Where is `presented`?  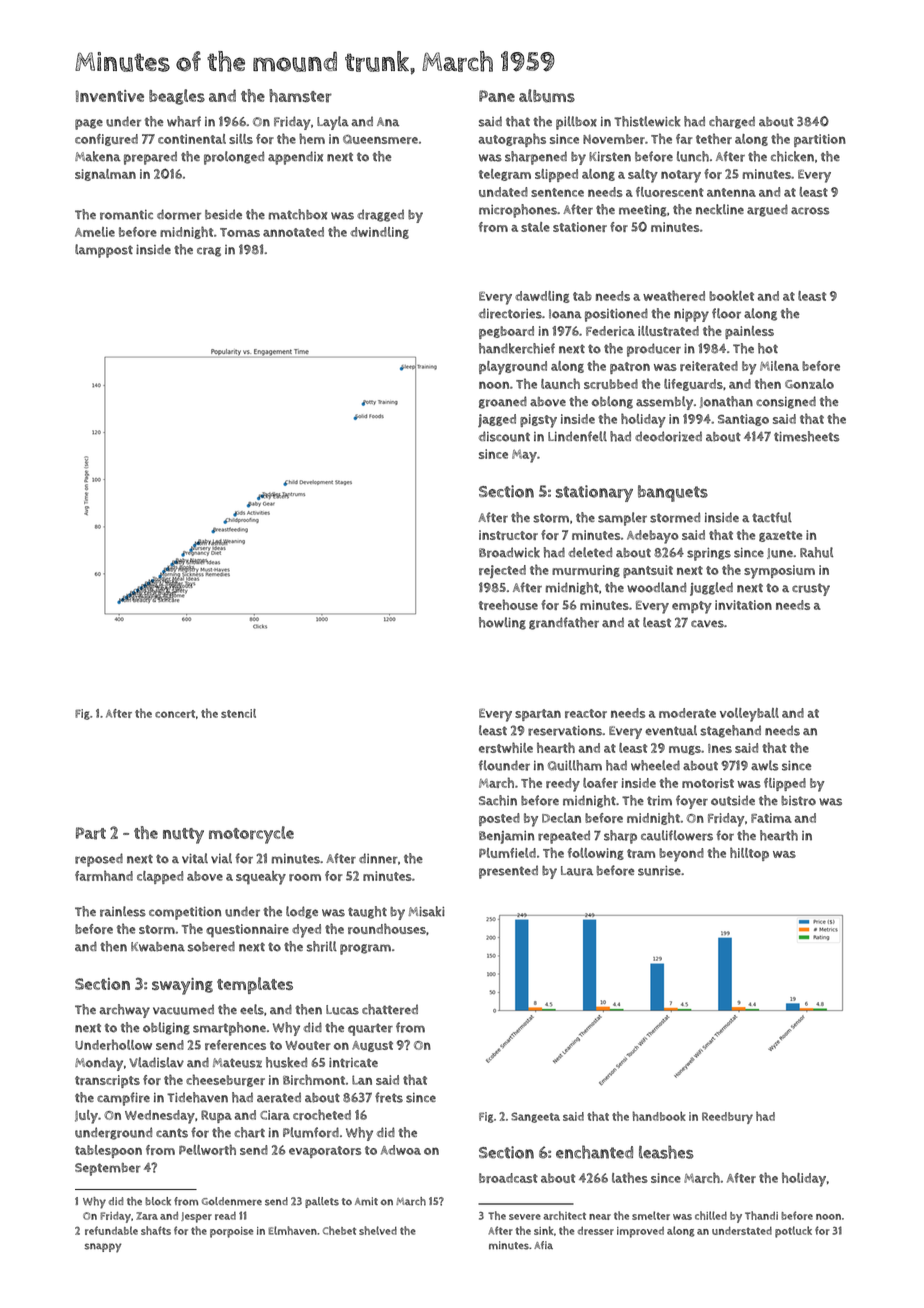 presented is located at coordinates (508, 872).
